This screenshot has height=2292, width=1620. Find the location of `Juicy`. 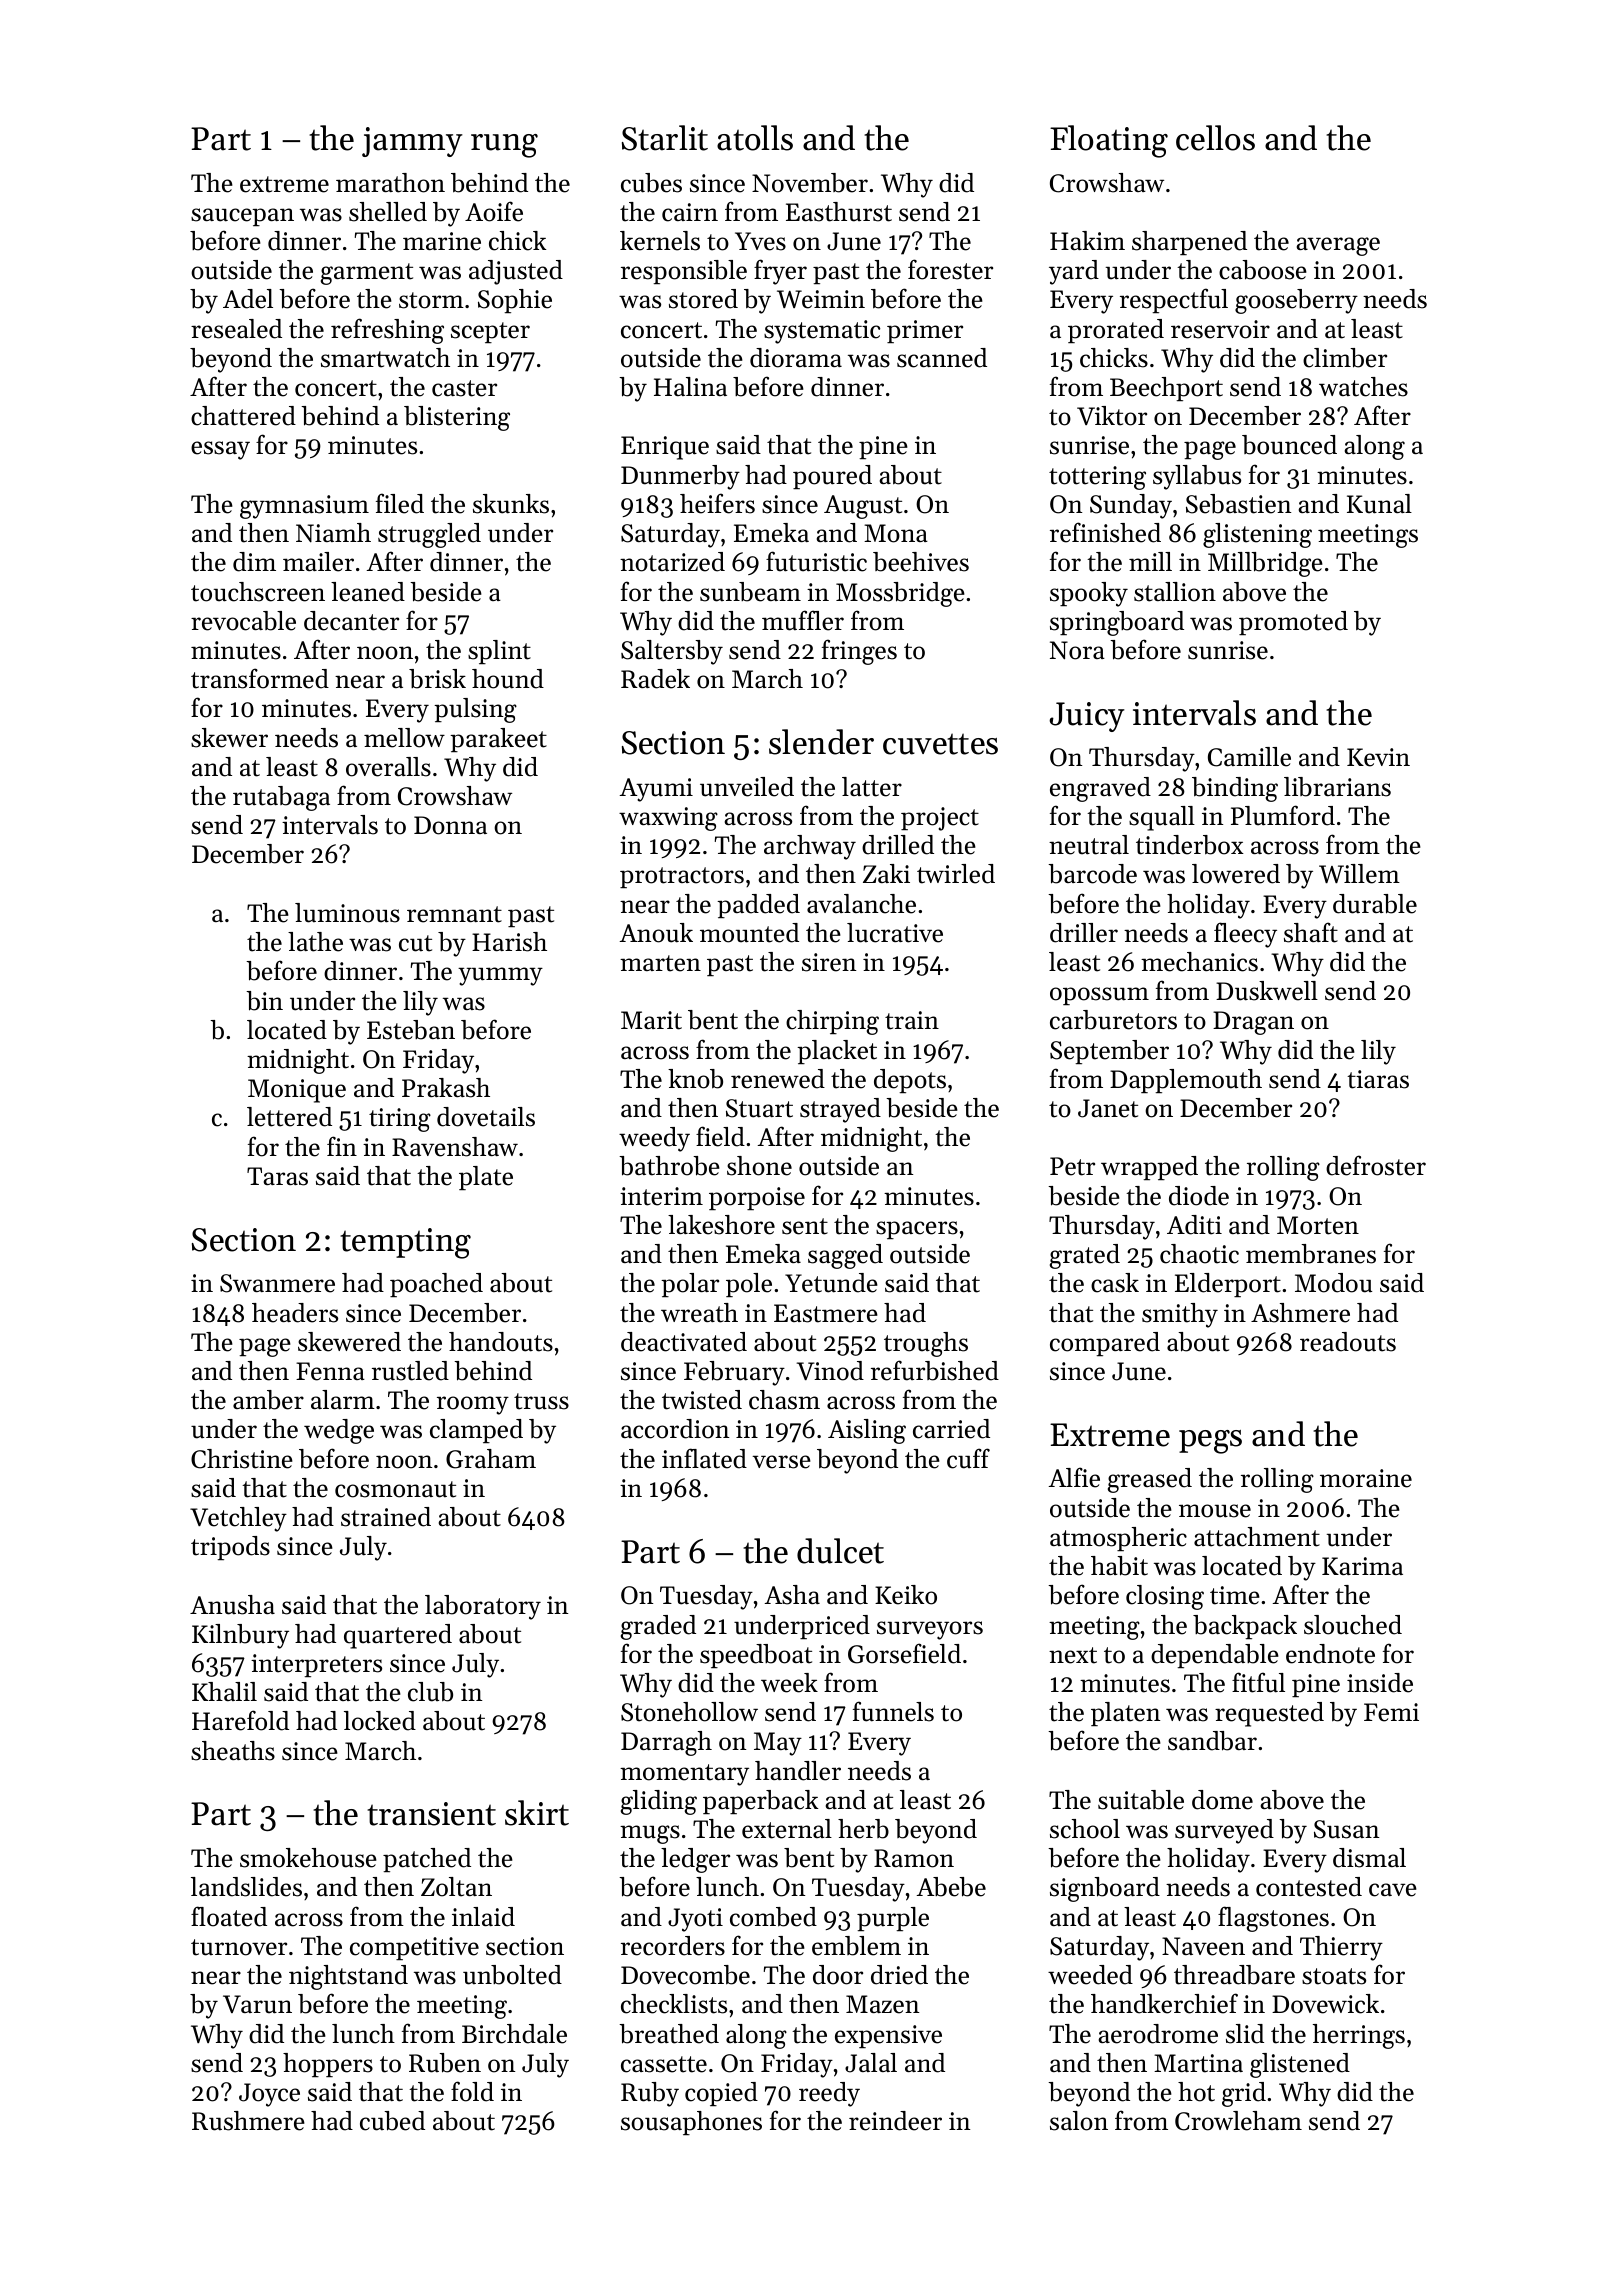

Juicy is located at coordinates (1087, 717).
